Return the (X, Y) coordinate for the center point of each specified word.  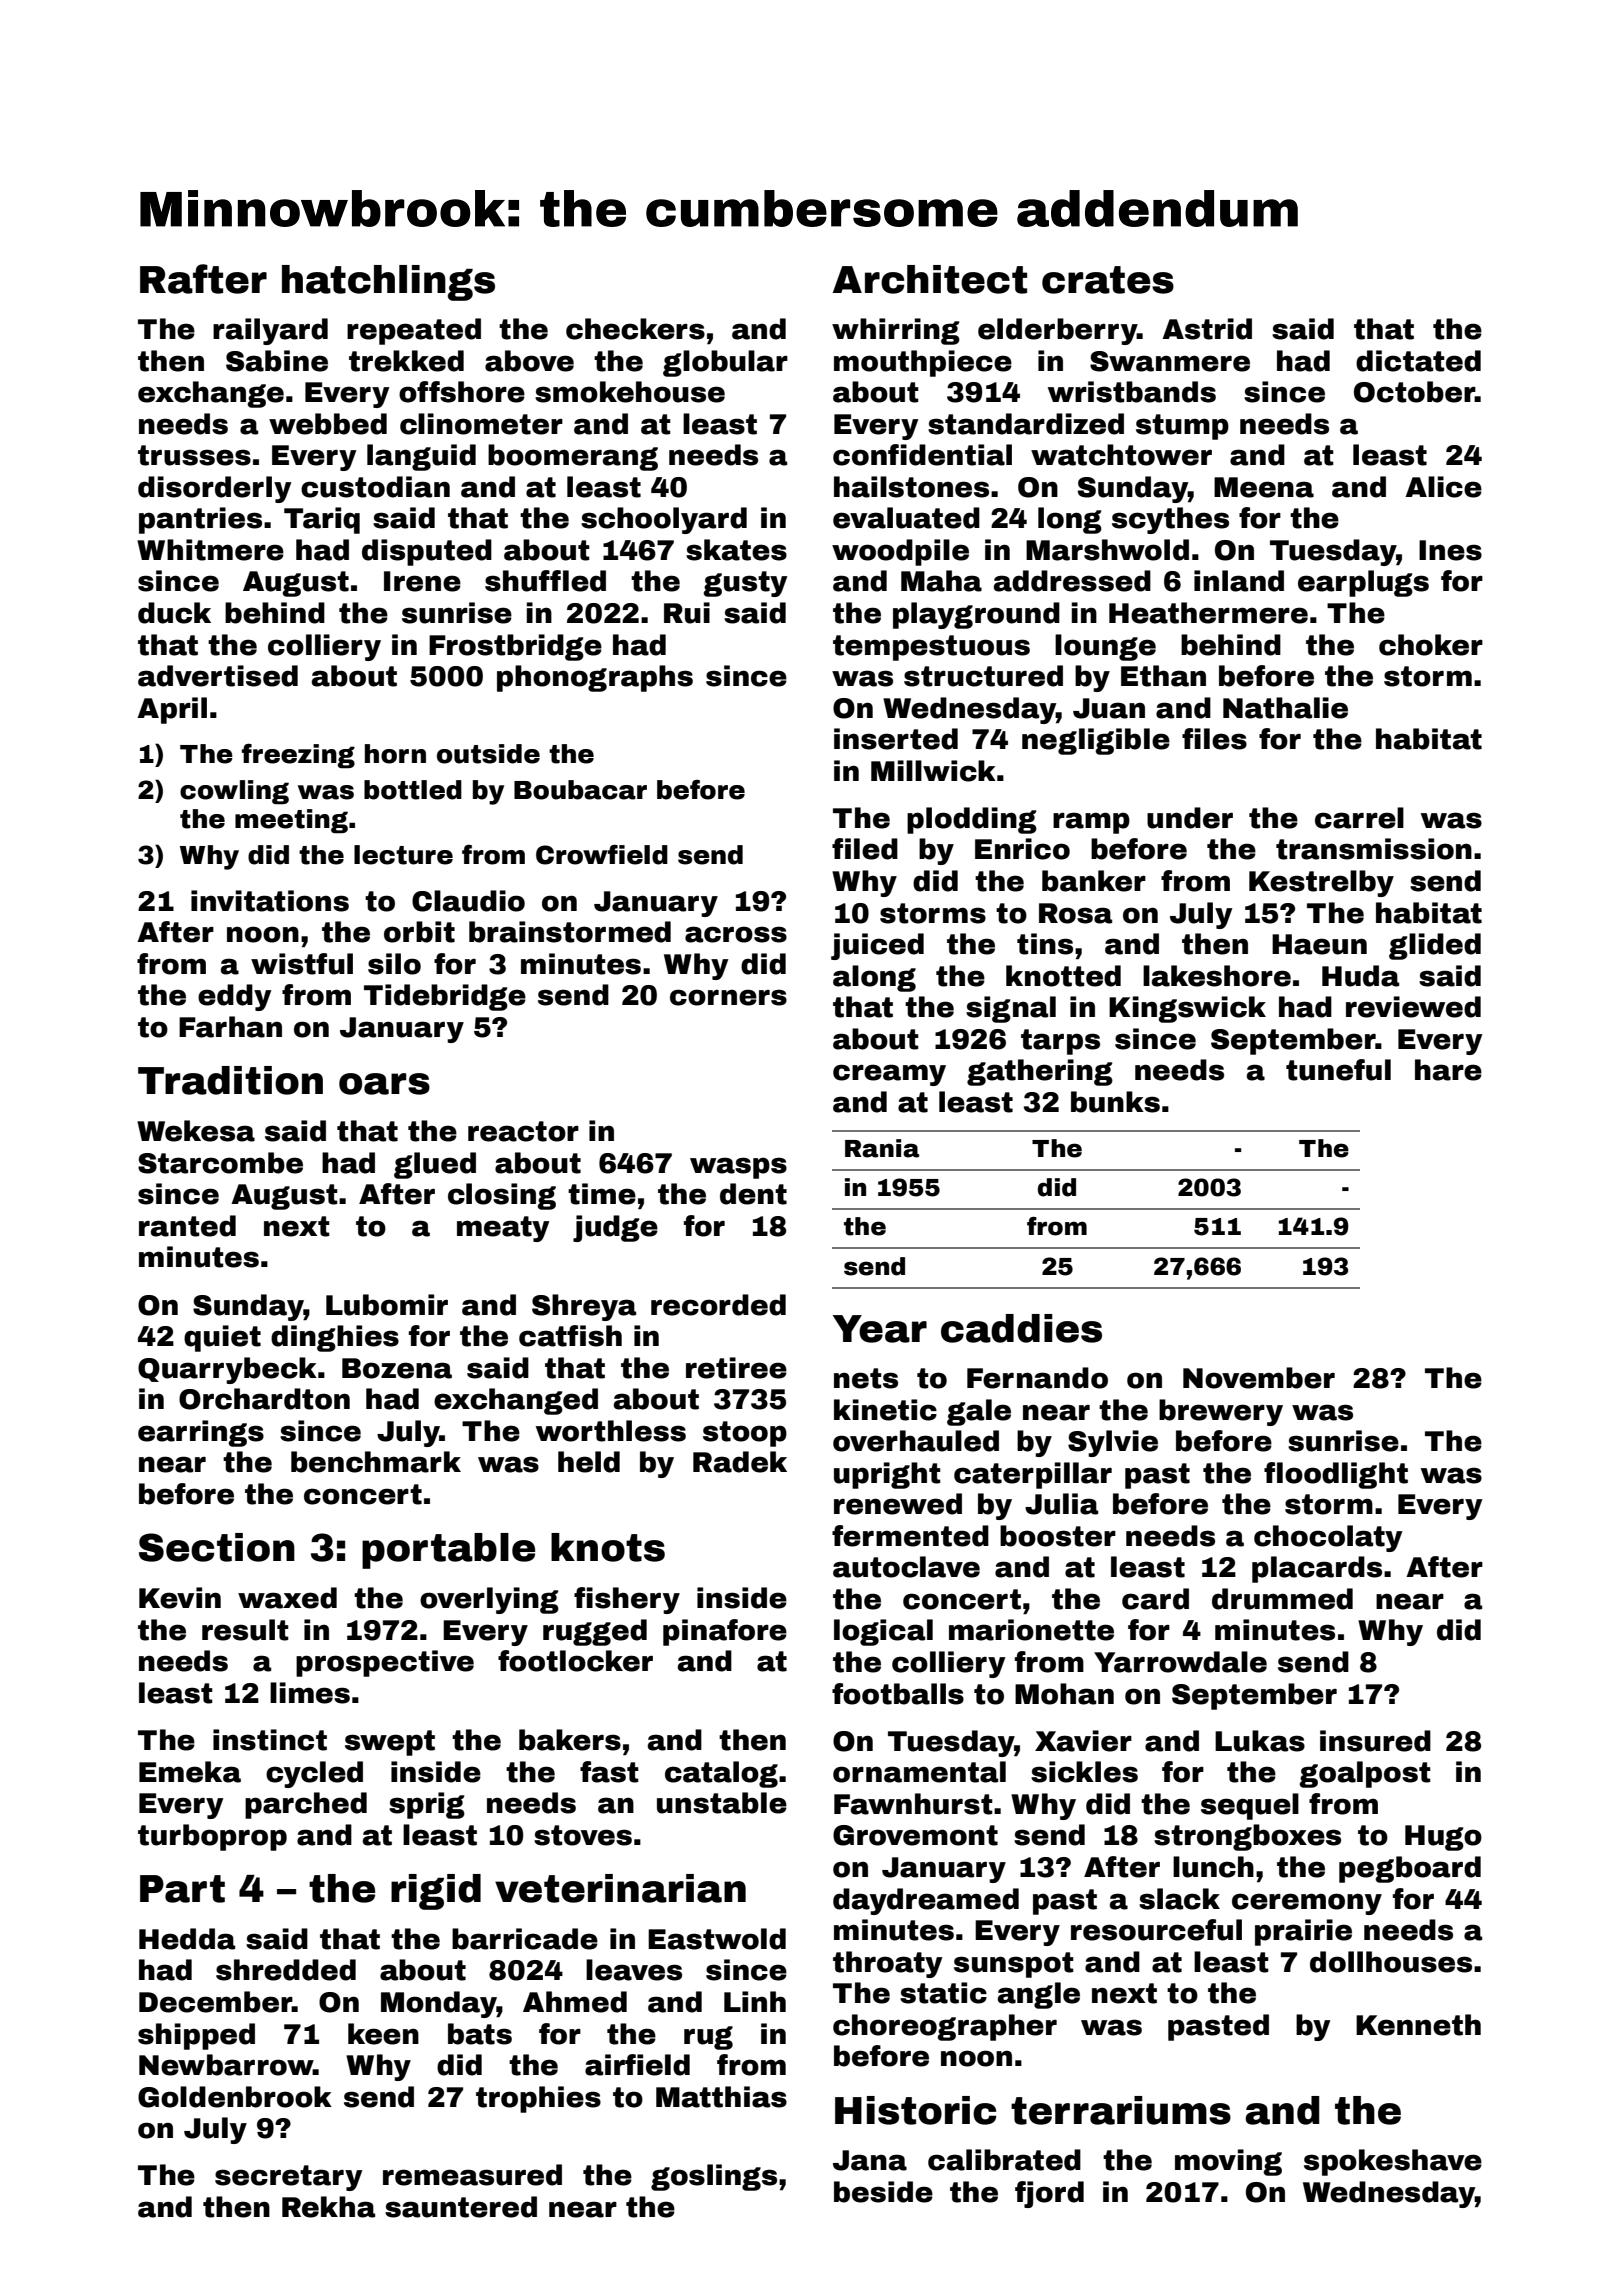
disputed (427, 552)
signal (1011, 1009)
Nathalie (1285, 708)
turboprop (212, 1837)
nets (866, 1378)
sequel (1250, 1806)
